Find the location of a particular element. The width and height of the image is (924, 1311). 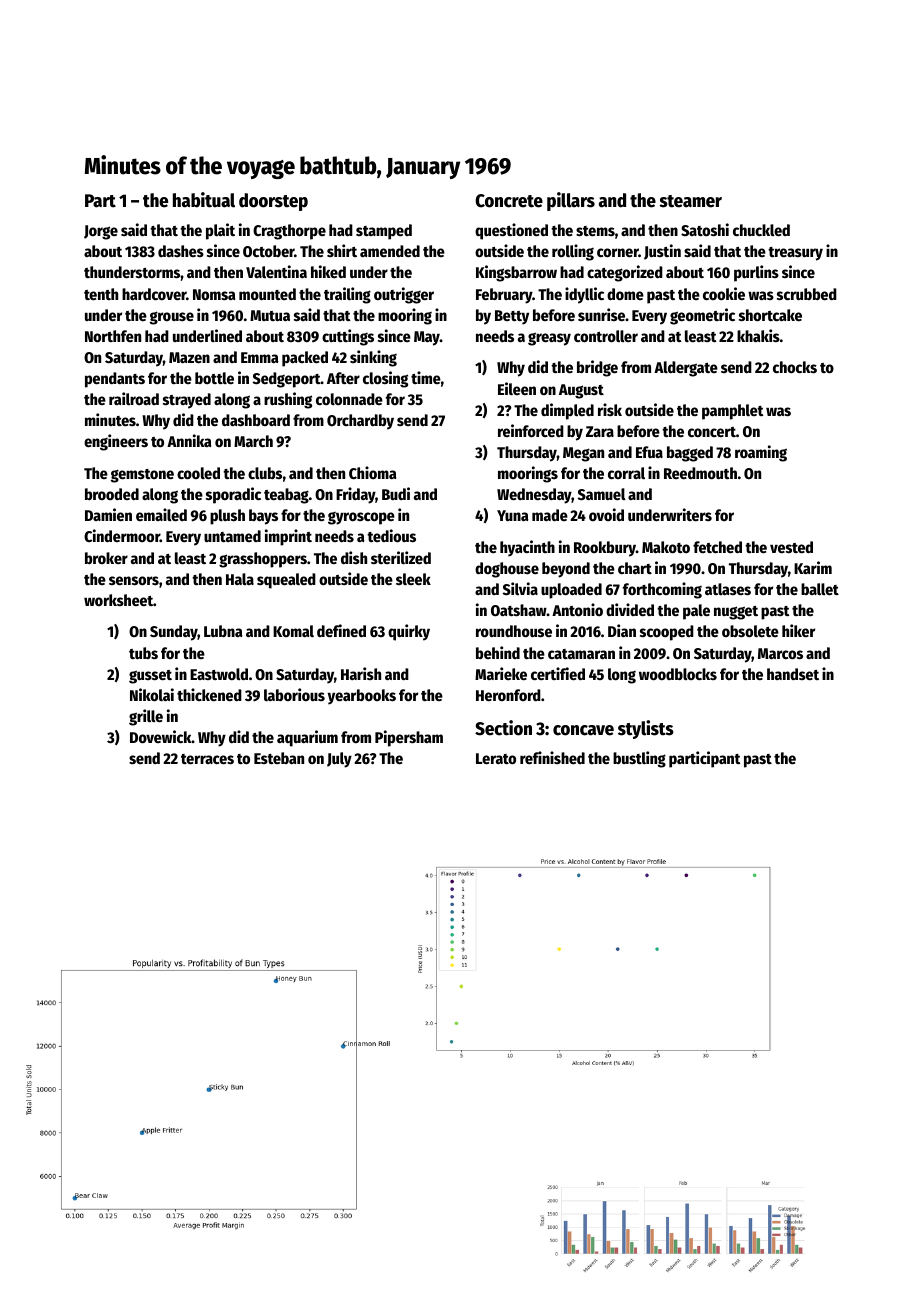

Lerato is located at coordinates (496, 758).
